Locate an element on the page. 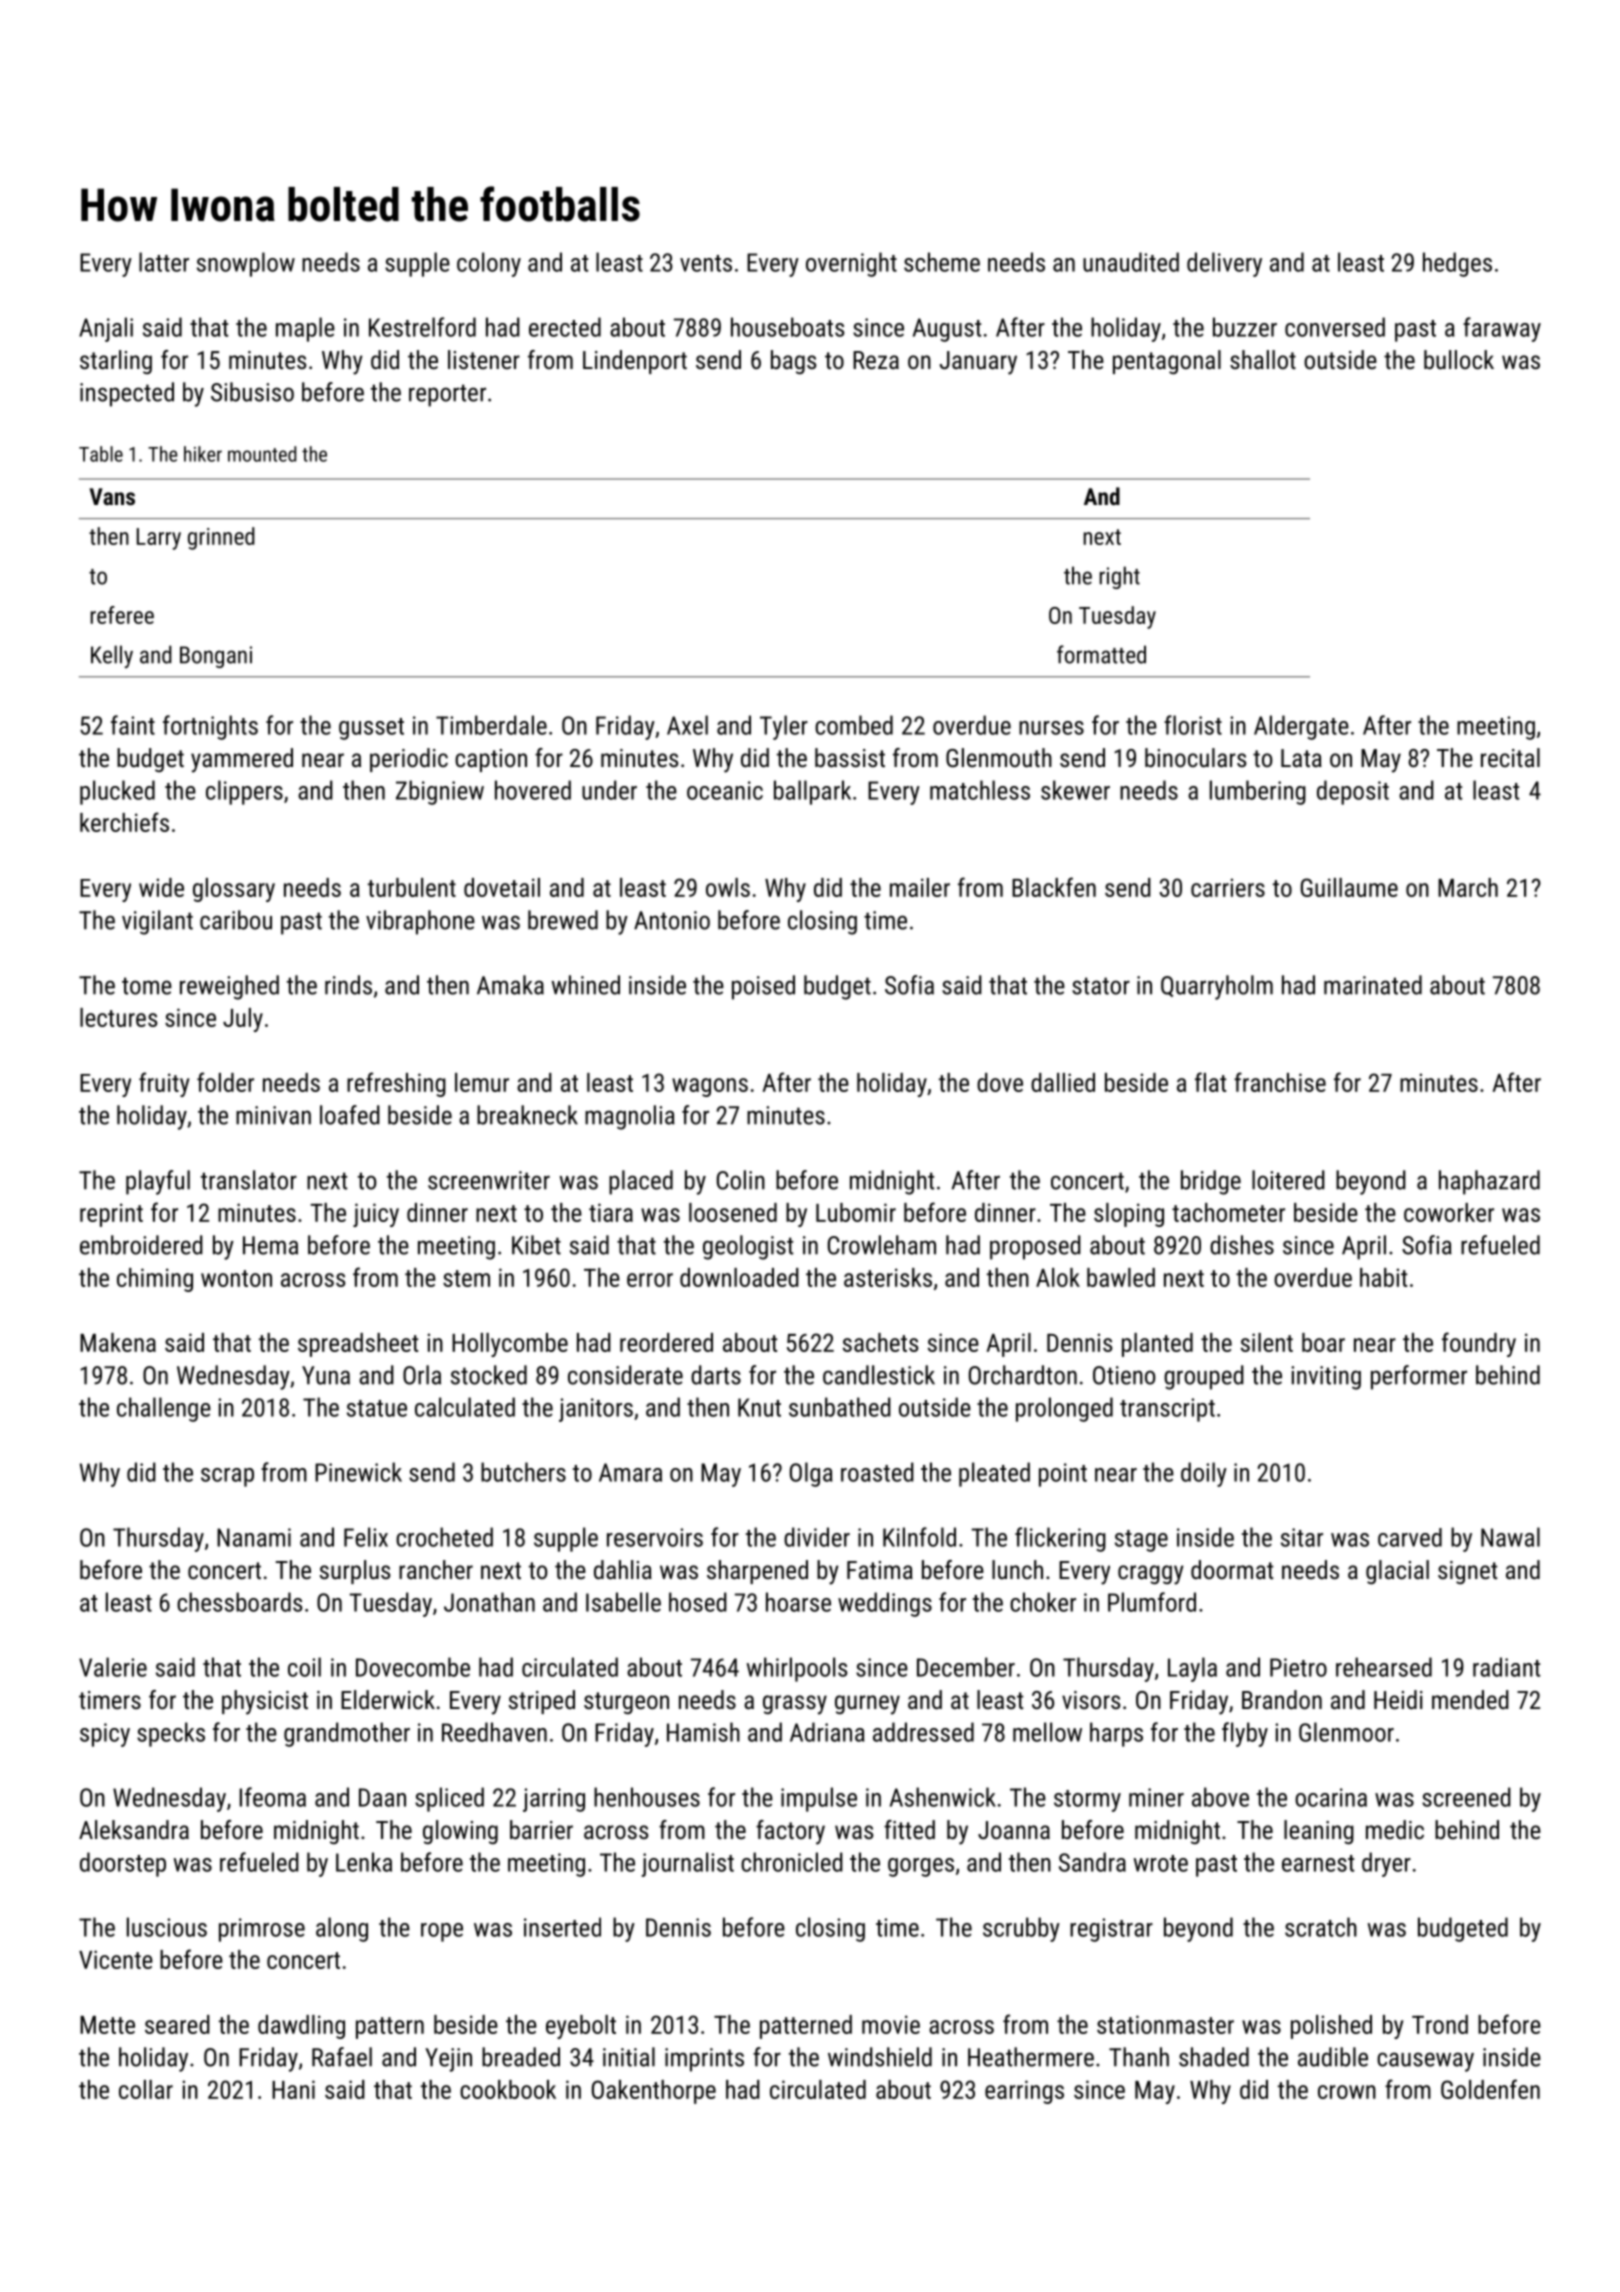  bags is located at coordinates (794, 362).
